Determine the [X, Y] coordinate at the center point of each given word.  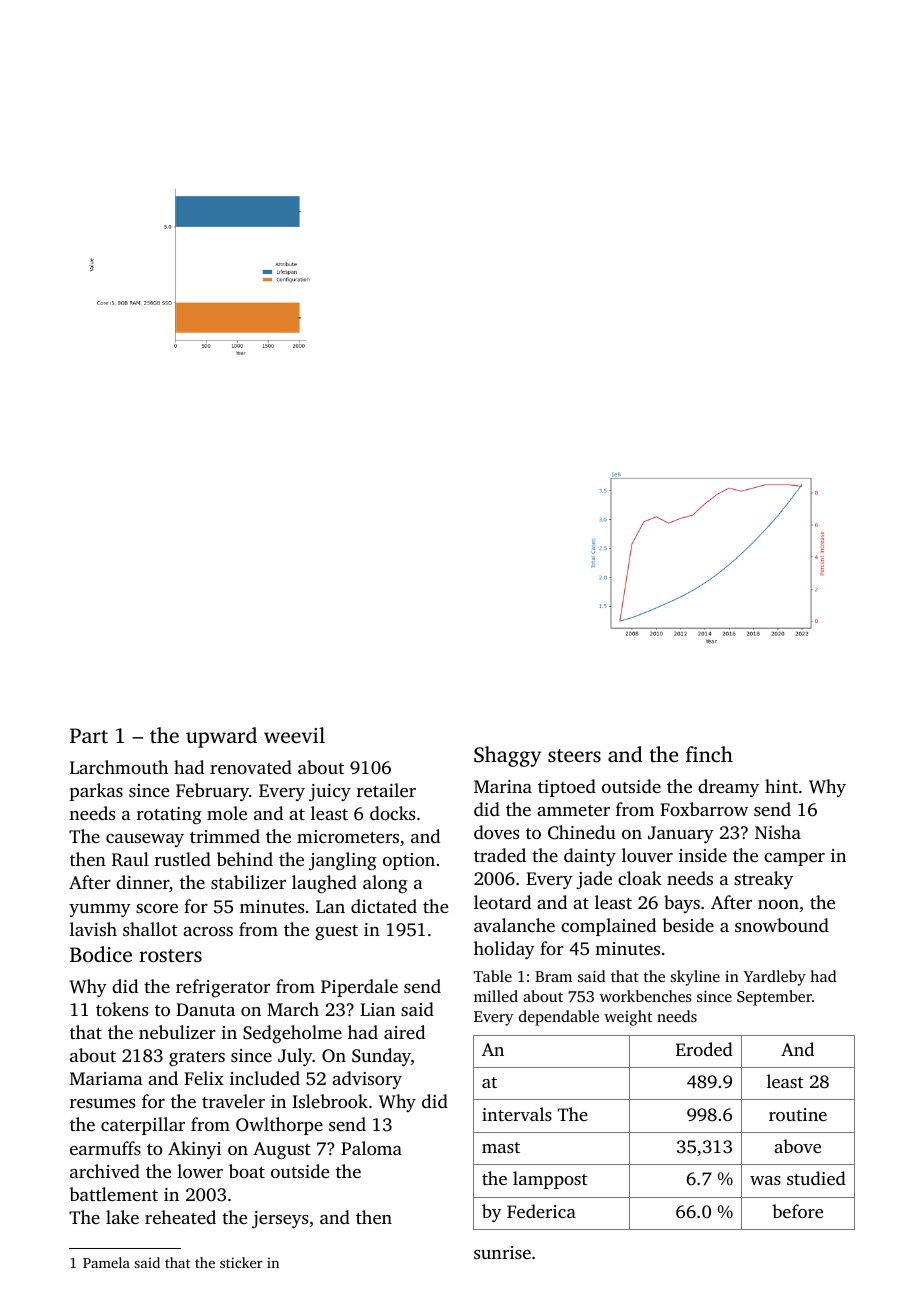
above [797, 1146]
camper [794, 859]
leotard [502, 902]
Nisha [778, 832]
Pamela [106, 1262]
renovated [251, 767]
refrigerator [223, 988]
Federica [541, 1211]
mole [227, 813]
